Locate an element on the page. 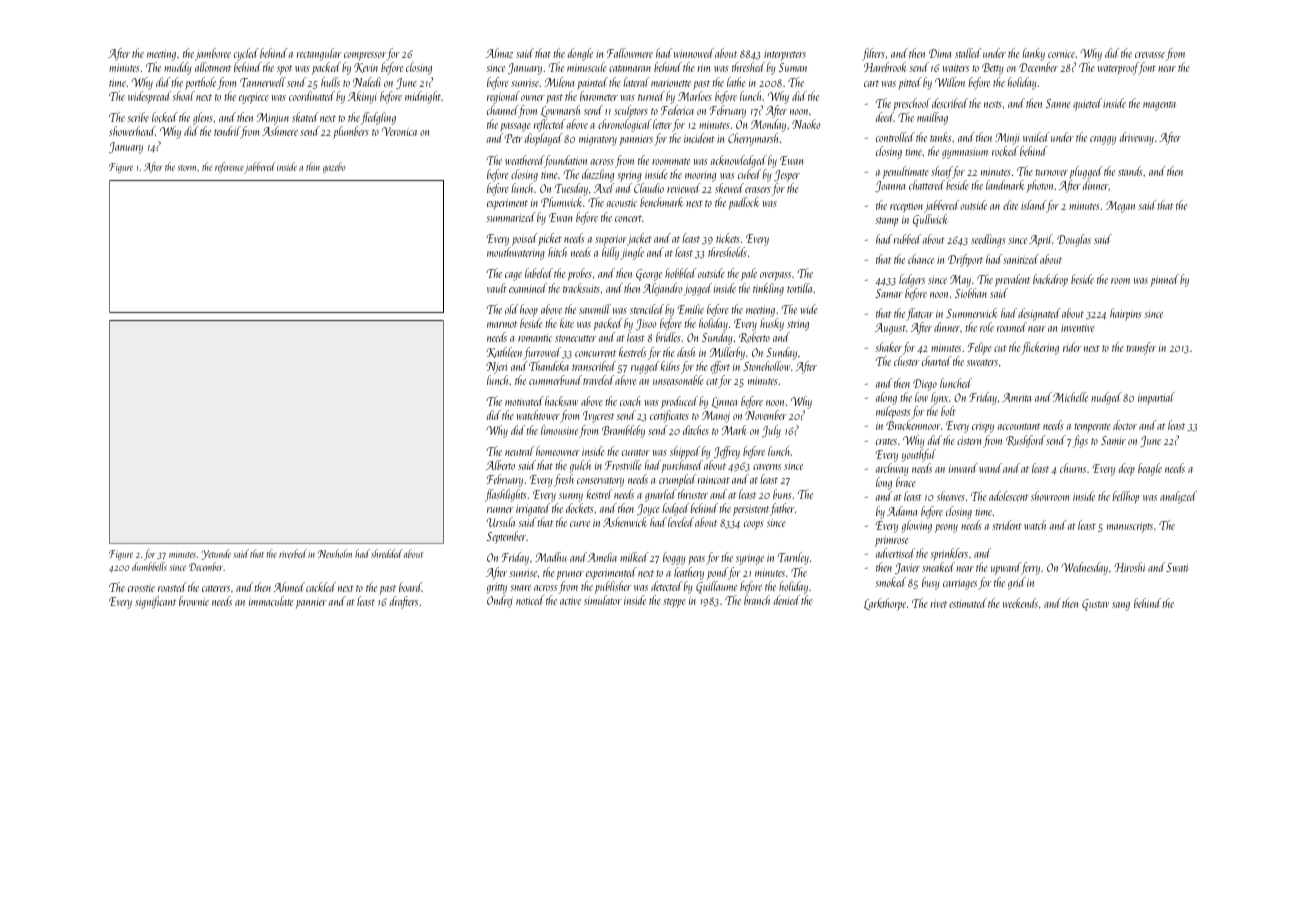  Samir is located at coordinates (1113, 440).
